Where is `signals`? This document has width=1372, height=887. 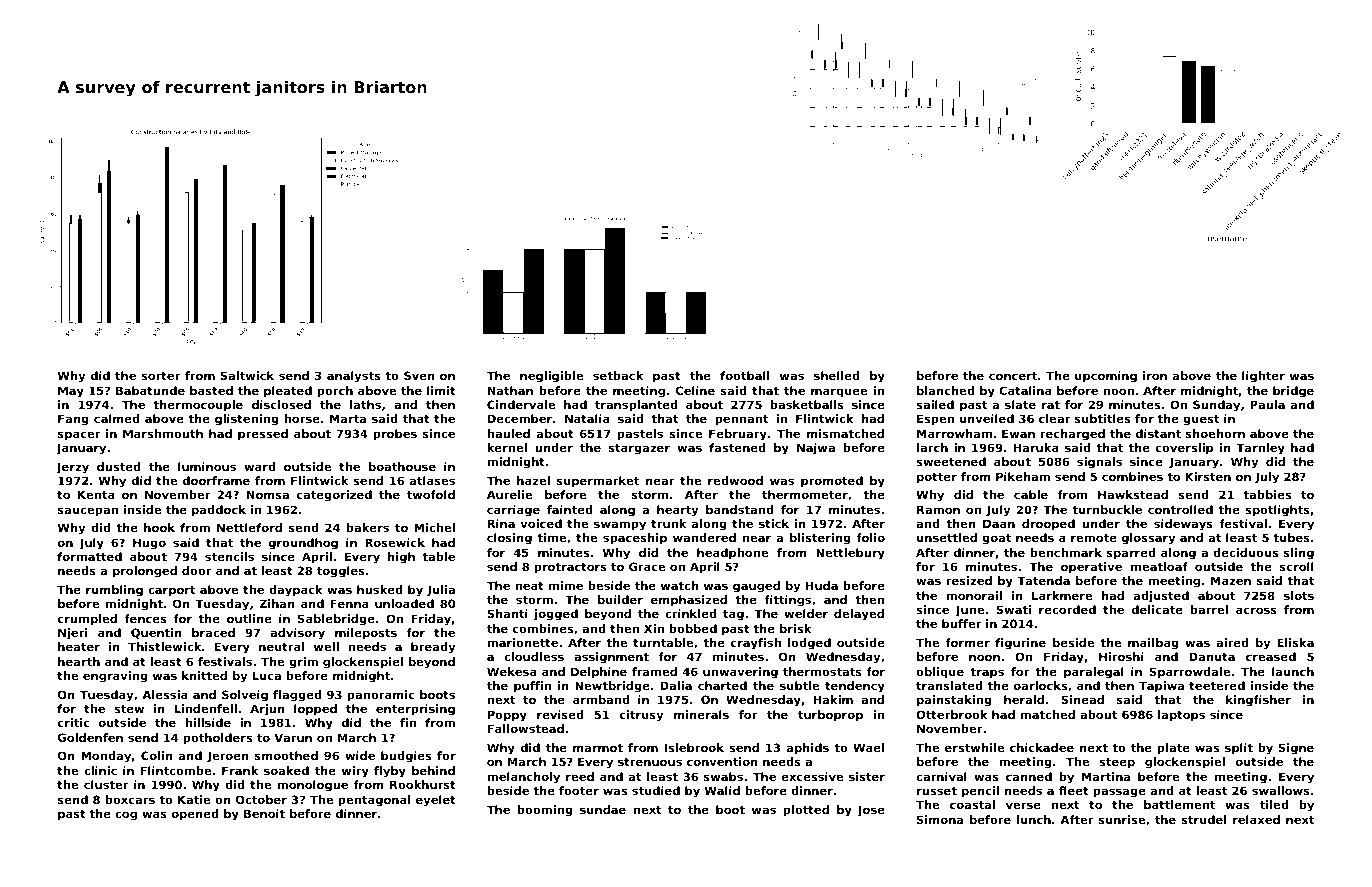 signals is located at coordinates (1099, 463).
